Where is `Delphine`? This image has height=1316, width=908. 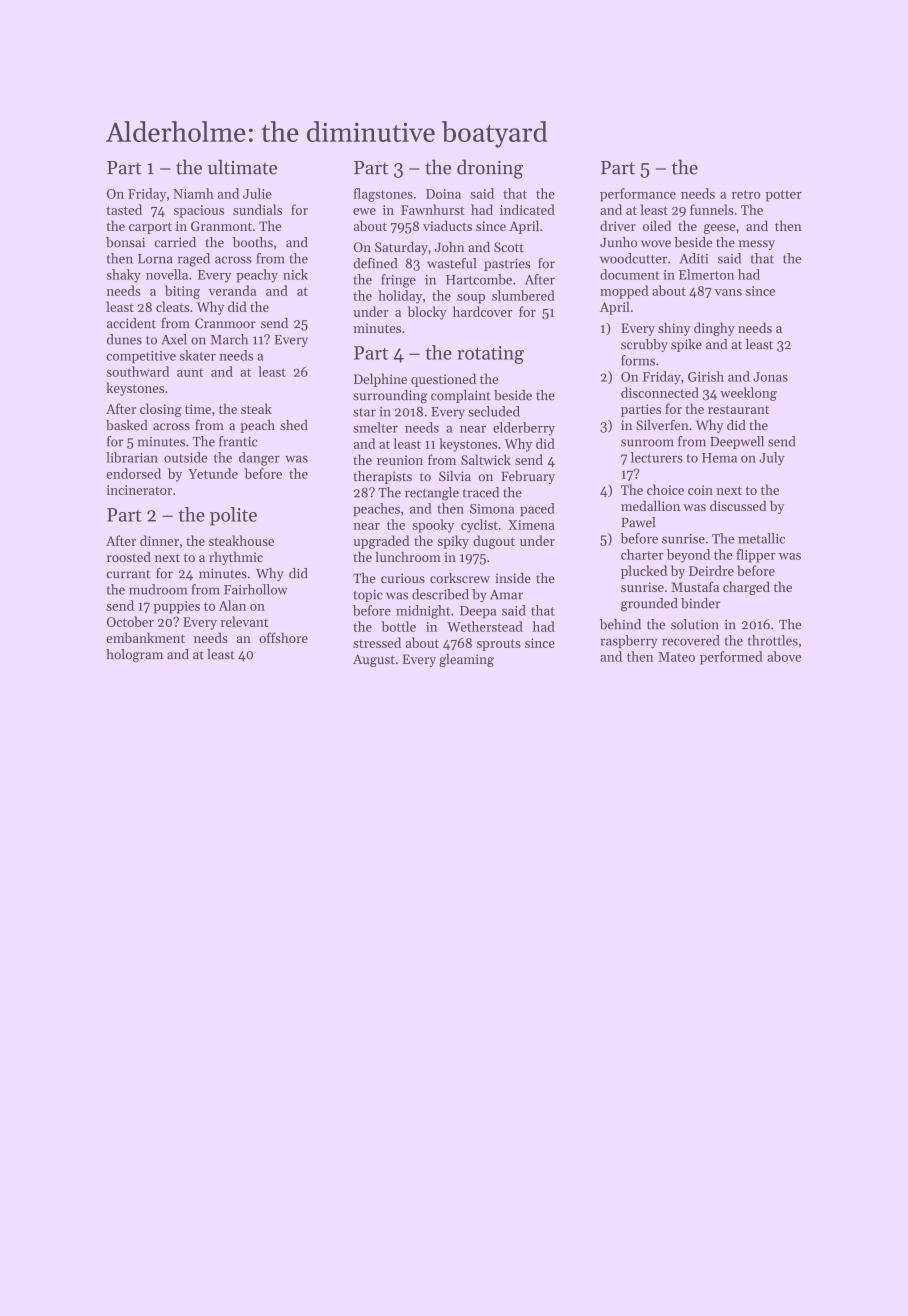 Delphine is located at coordinates (380, 380).
